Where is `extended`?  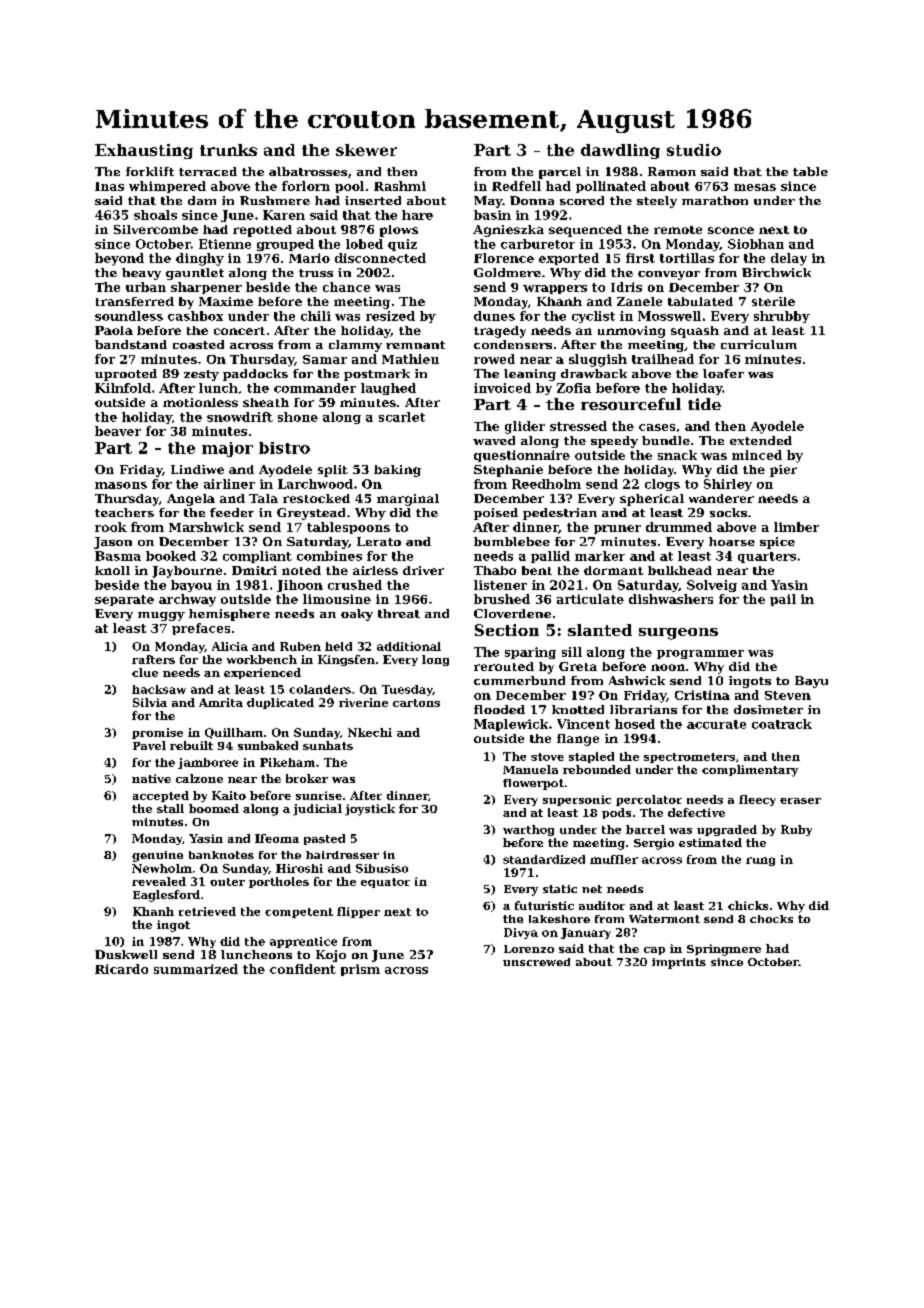 extended is located at coordinates (761, 440).
